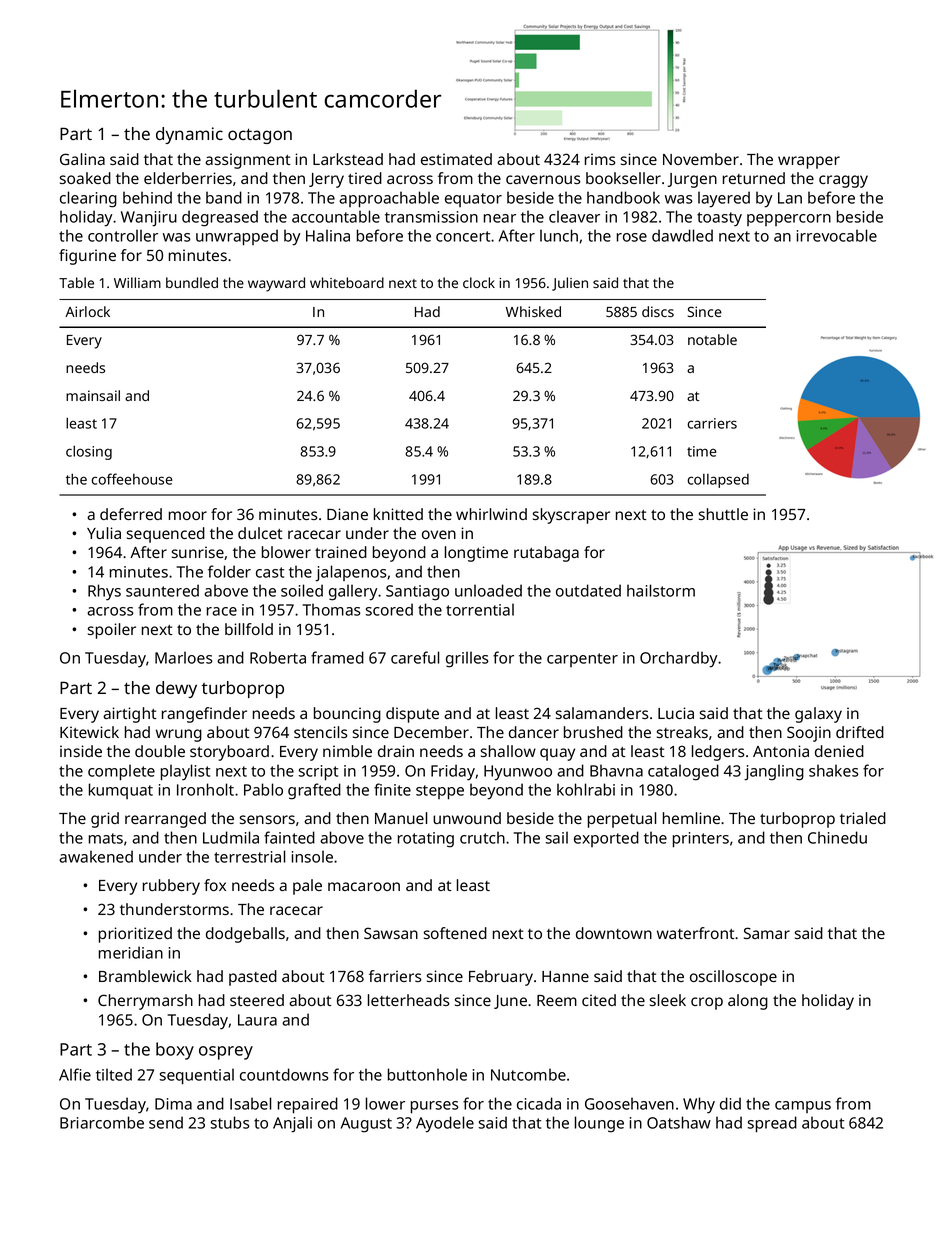 The width and height of the image is (952, 1233). What do you see at coordinates (661, 590) in the image?
I see `hailstorm` at bounding box center [661, 590].
